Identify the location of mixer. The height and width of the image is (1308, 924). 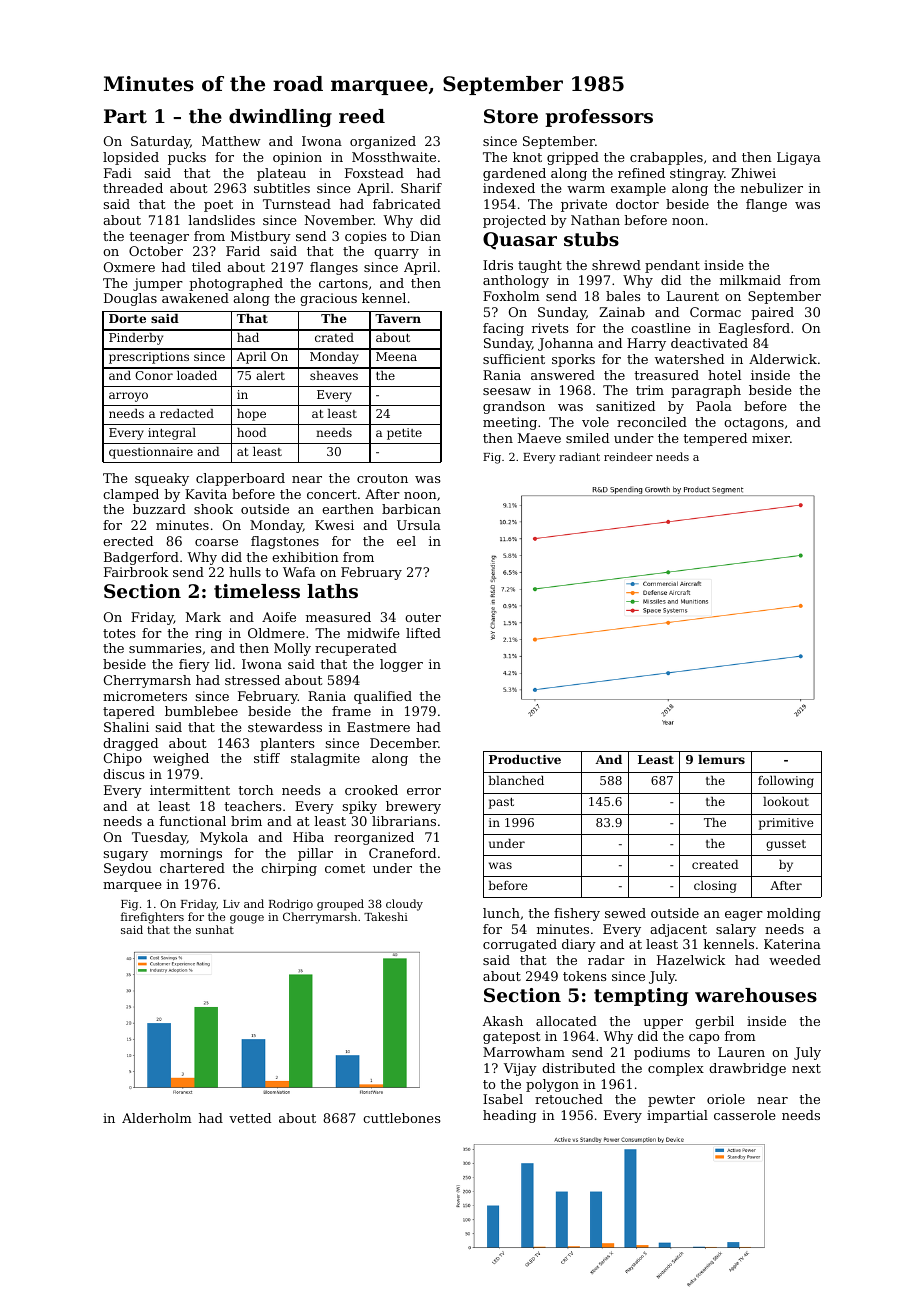
(771, 438).
